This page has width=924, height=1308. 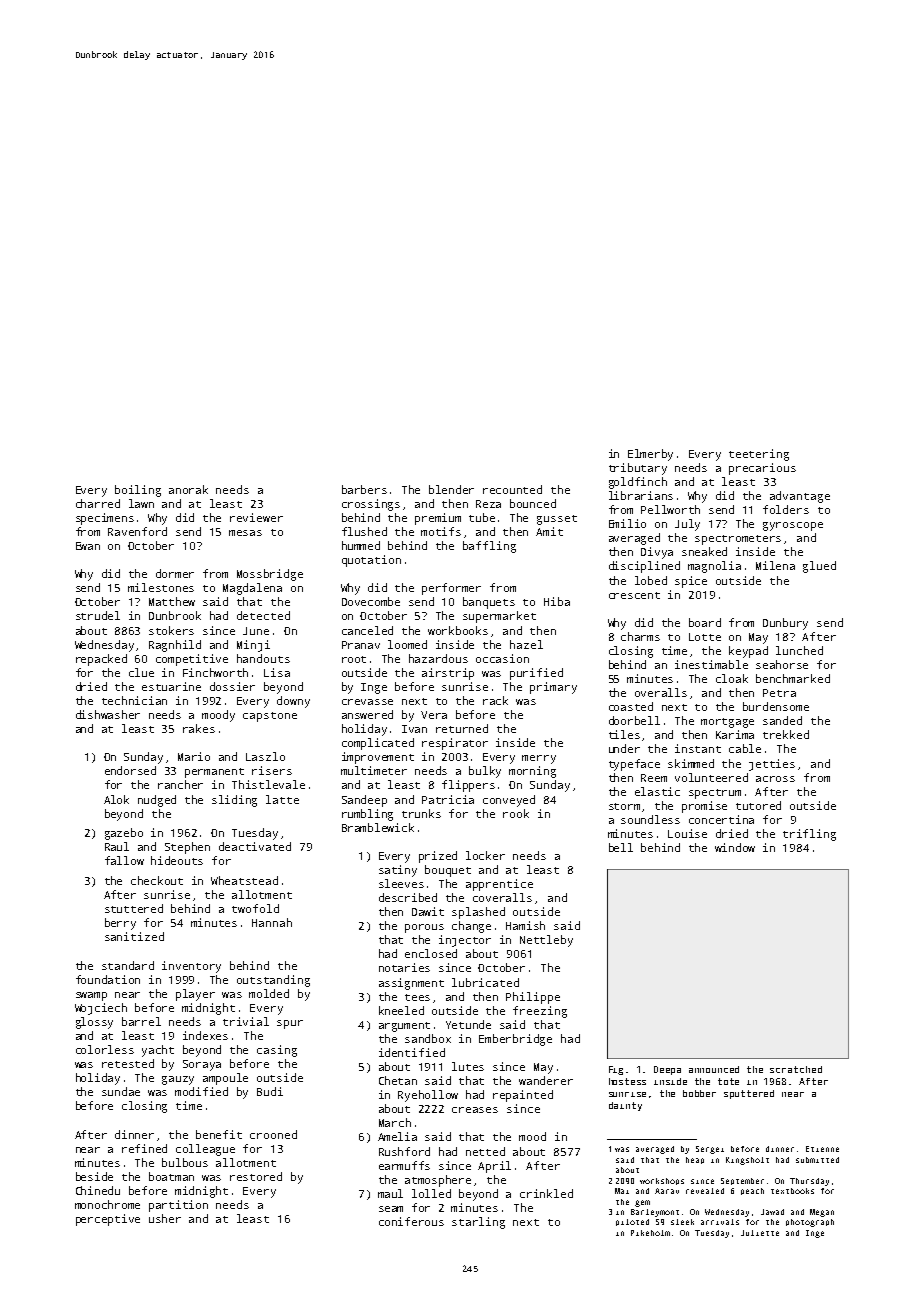 What do you see at coordinates (512, 489) in the page?
I see `recounted` at bounding box center [512, 489].
